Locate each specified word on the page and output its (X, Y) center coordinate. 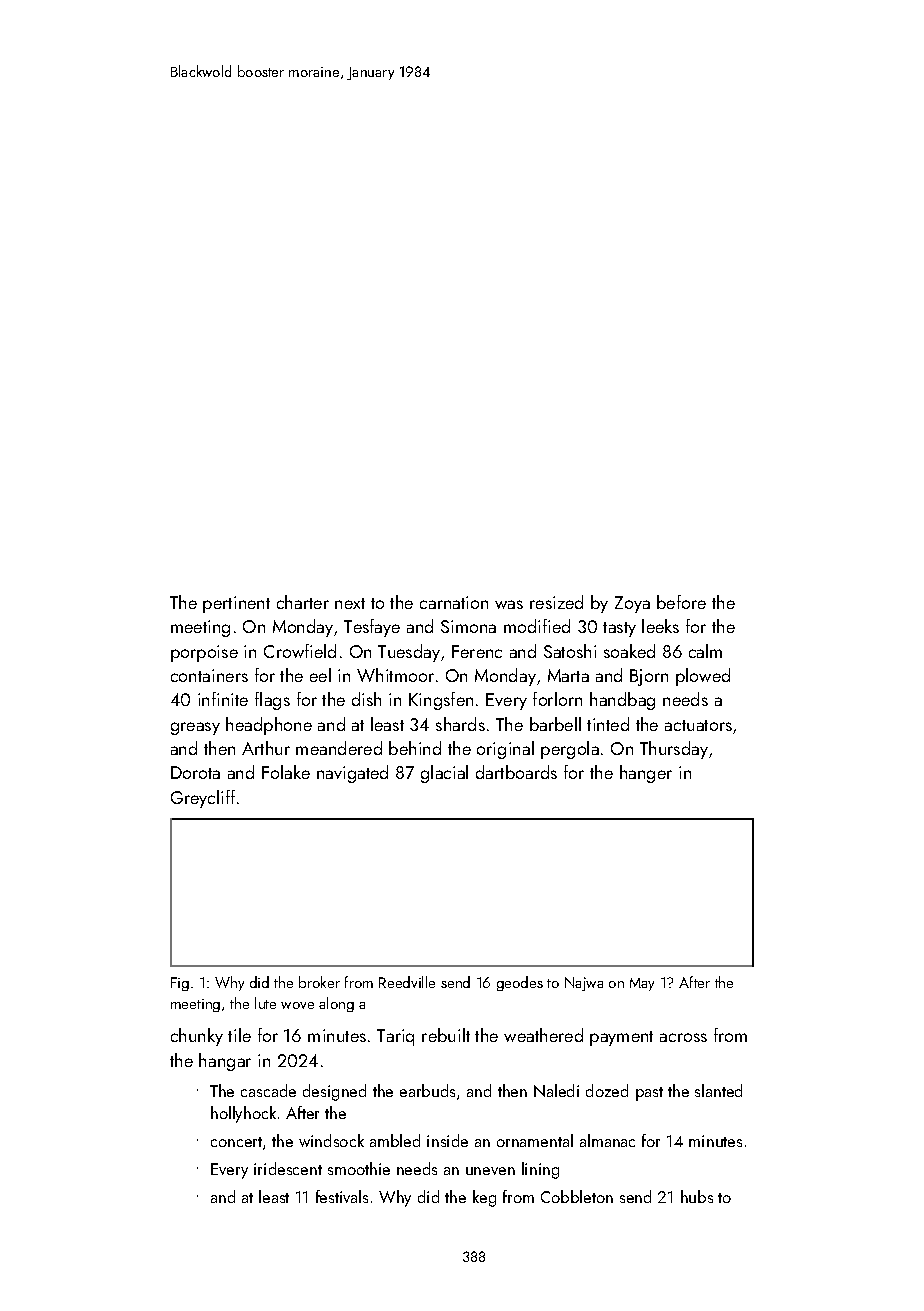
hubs (697, 1196)
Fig (180, 984)
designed (334, 1092)
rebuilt (446, 1035)
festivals (342, 1196)
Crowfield (300, 651)
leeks (660, 626)
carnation (454, 602)
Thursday (674, 750)
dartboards (516, 772)
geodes (520, 983)
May (642, 984)
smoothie (359, 1168)
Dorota (195, 772)
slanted (718, 1090)
